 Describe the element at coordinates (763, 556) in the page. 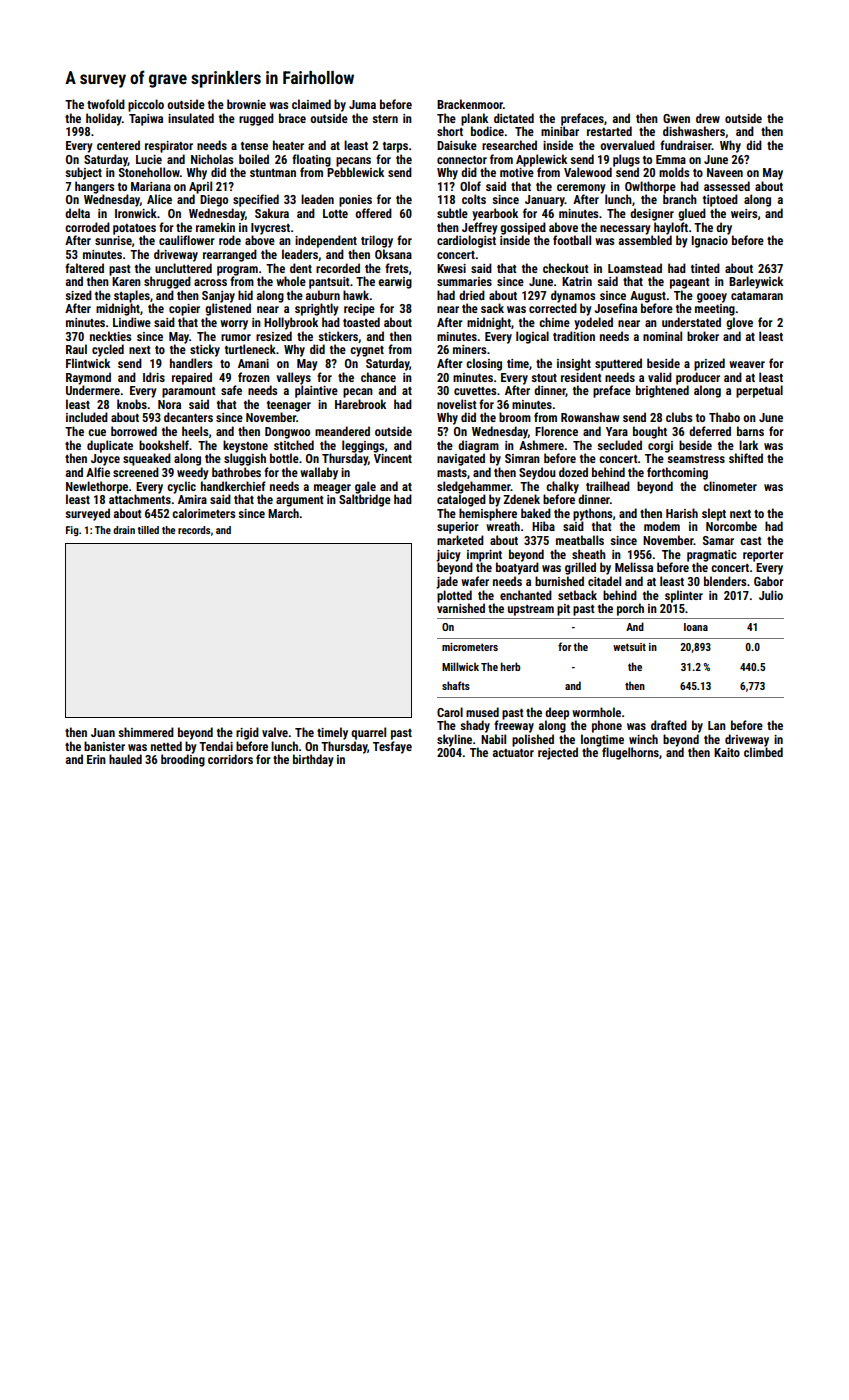

I see `reporter` at that location.
